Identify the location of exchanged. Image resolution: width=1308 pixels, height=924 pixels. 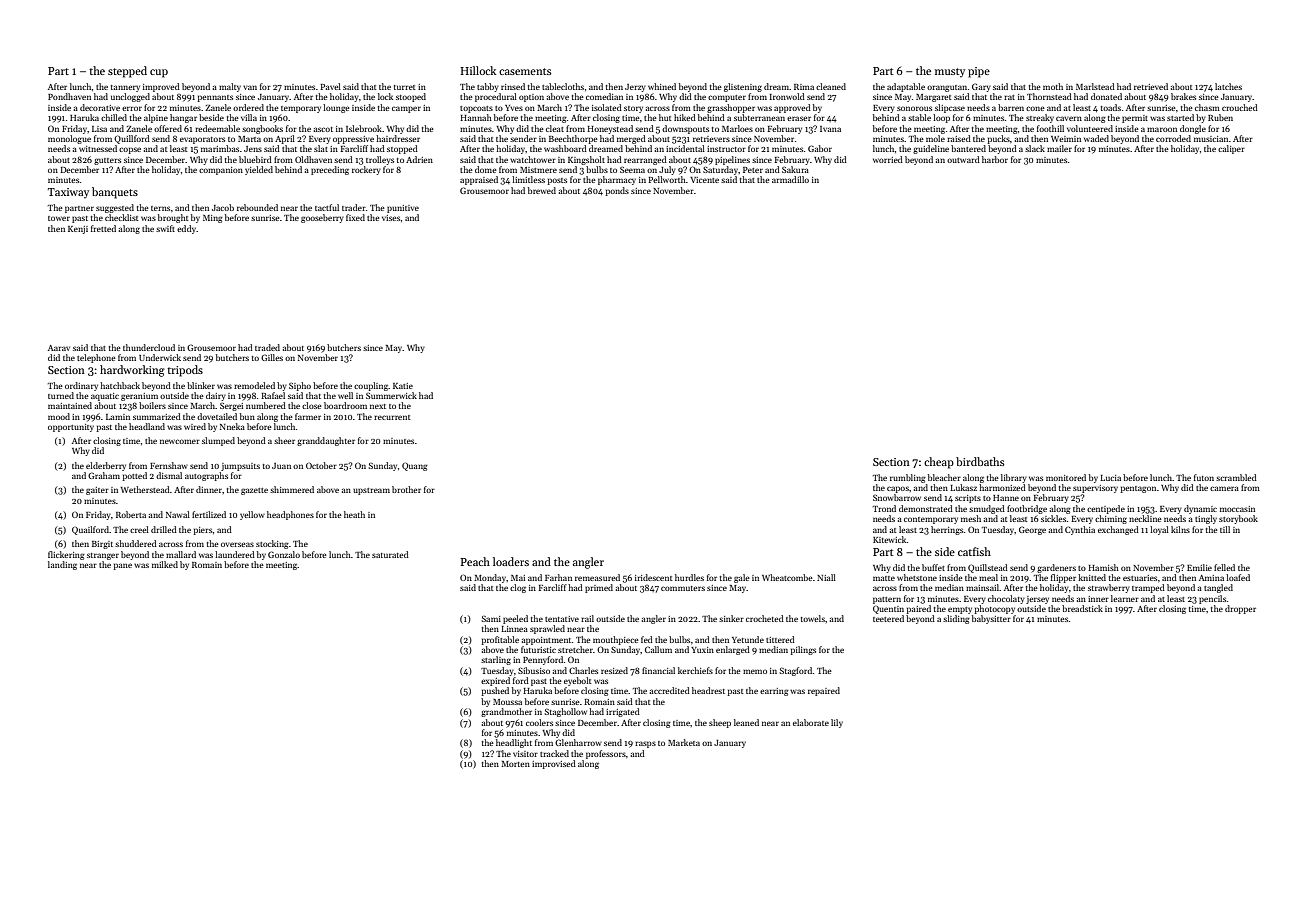
(1118, 530).
